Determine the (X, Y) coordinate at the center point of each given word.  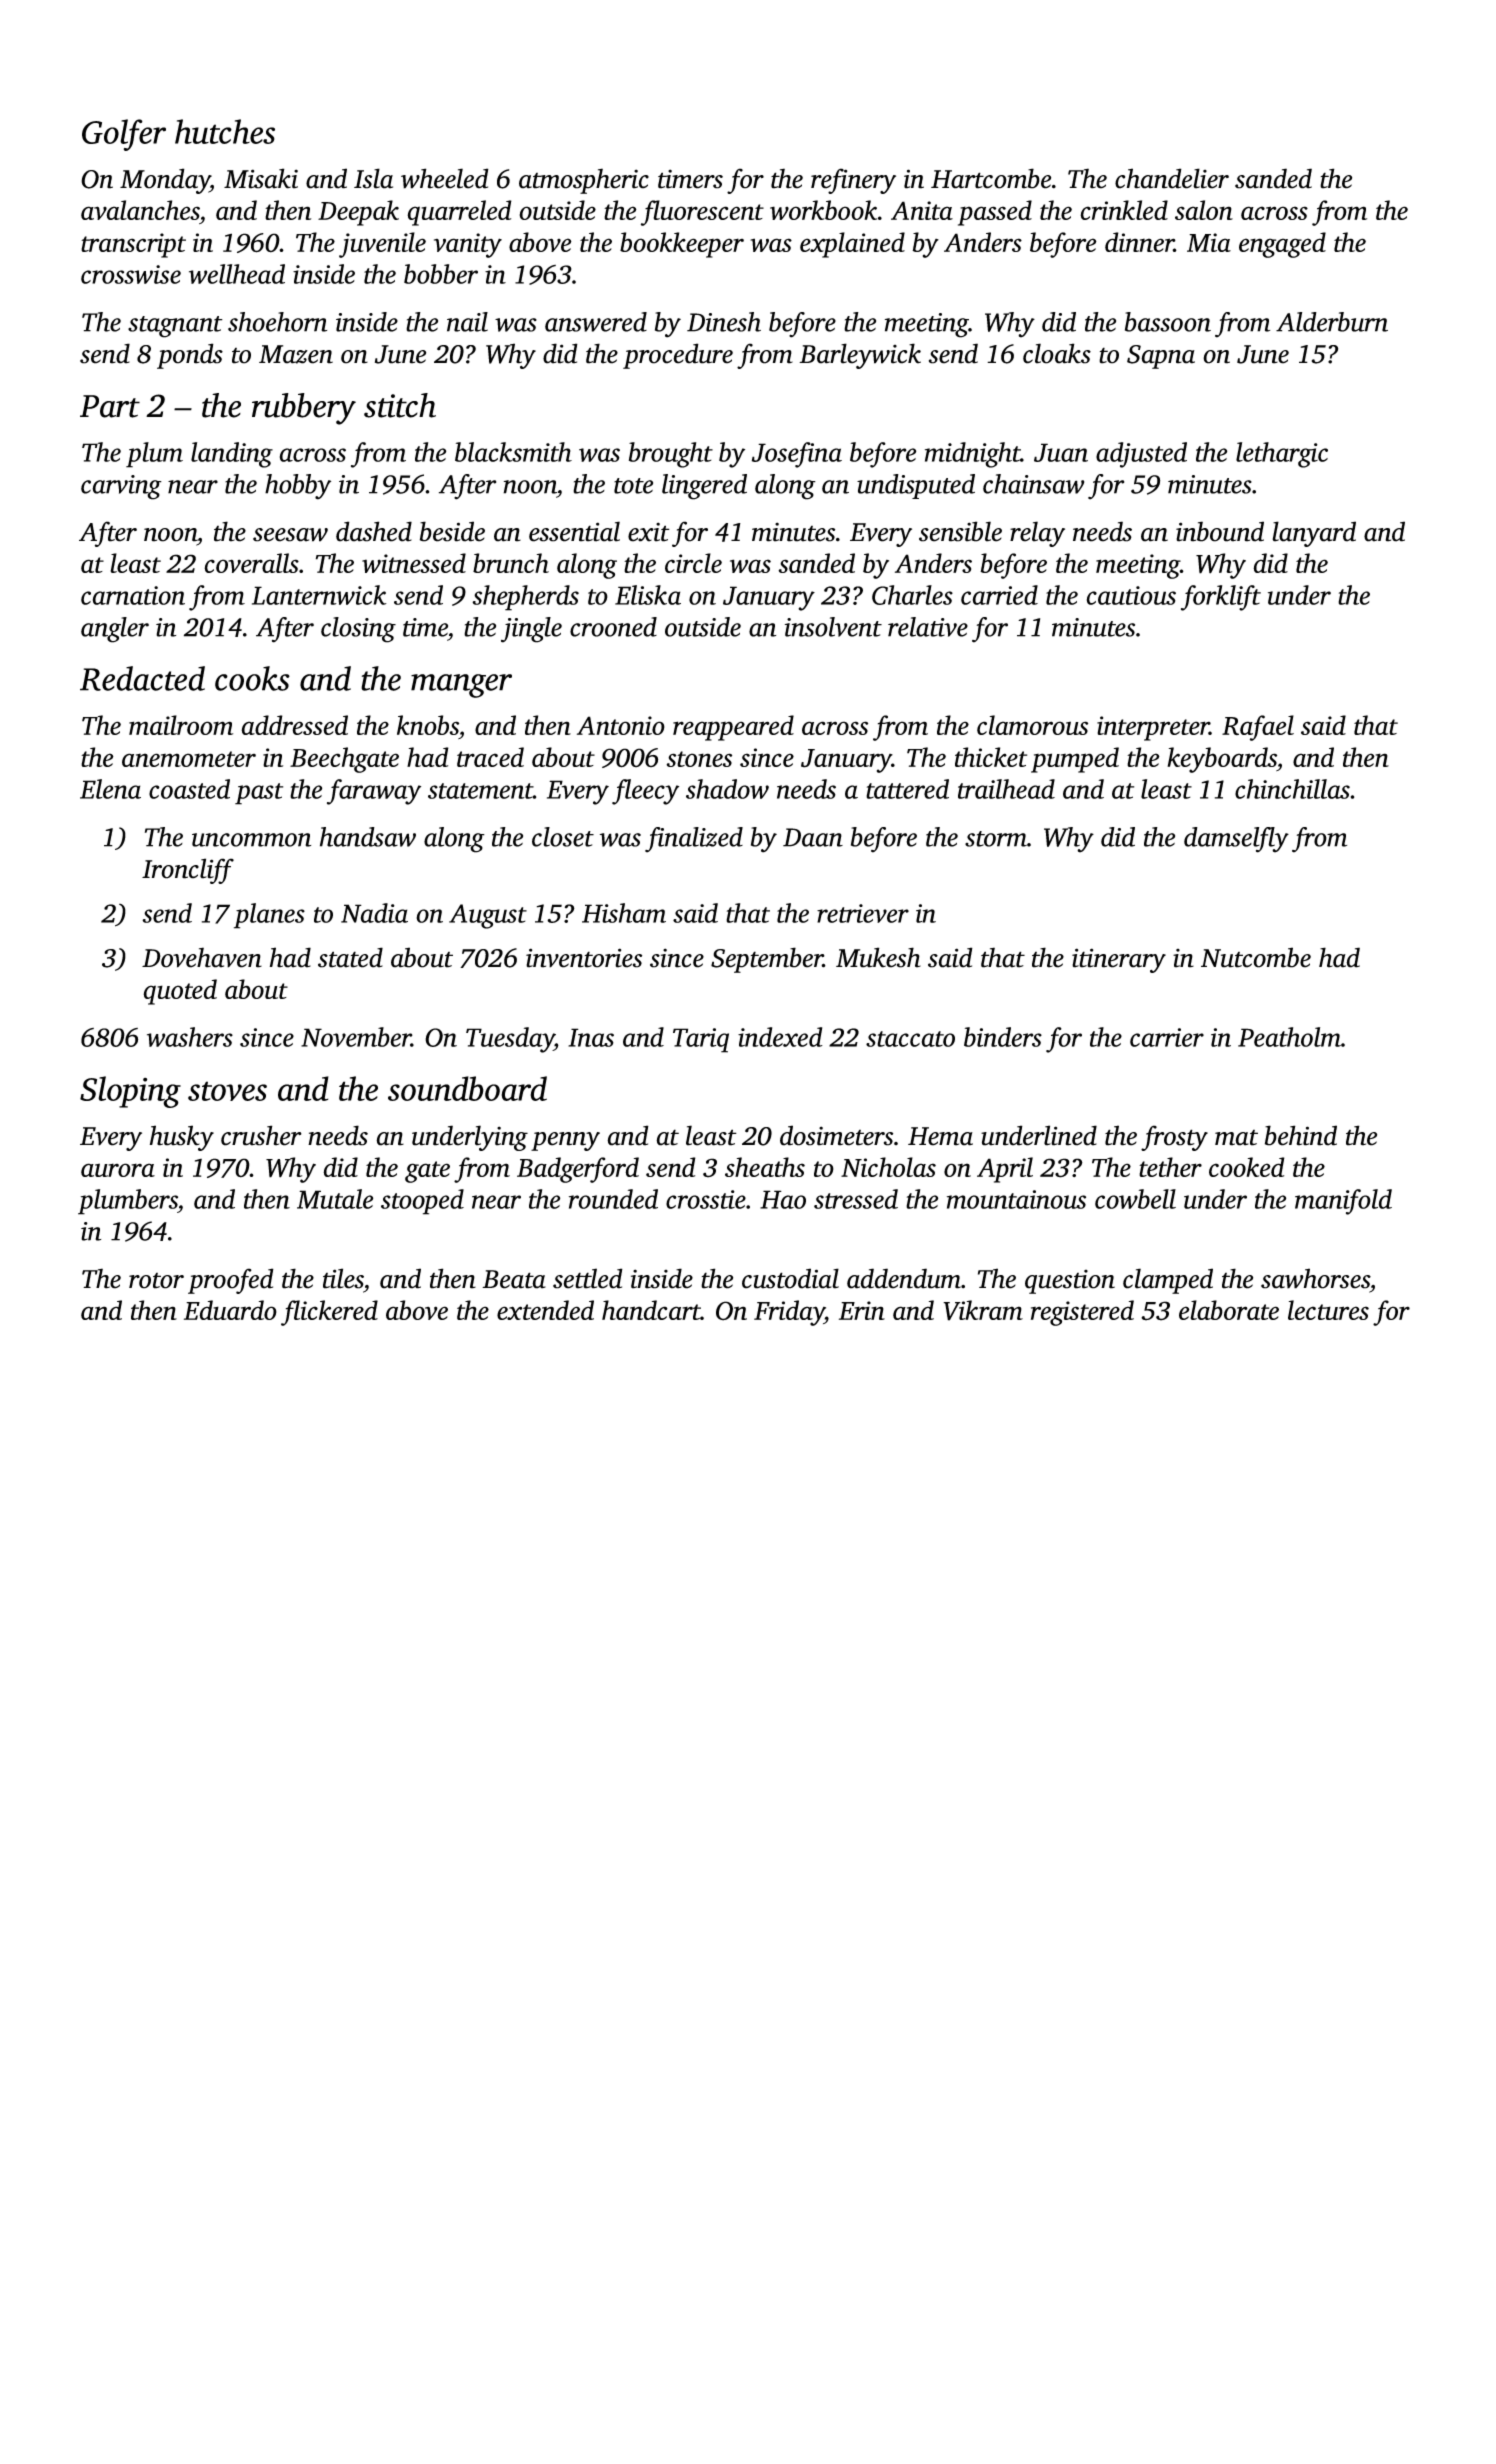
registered (1082, 1313)
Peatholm (1289, 1037)
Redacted (142, 678)
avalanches (140, 210)
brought (671, 455)
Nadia (374, 913)
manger (461, 686)
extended (545, 1310)
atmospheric (584, 181)
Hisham (624, 913)
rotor (156, 1281)
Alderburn (1332, 322)
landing (232, 455)
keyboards (1222, 760)
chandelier (1172, 178)
